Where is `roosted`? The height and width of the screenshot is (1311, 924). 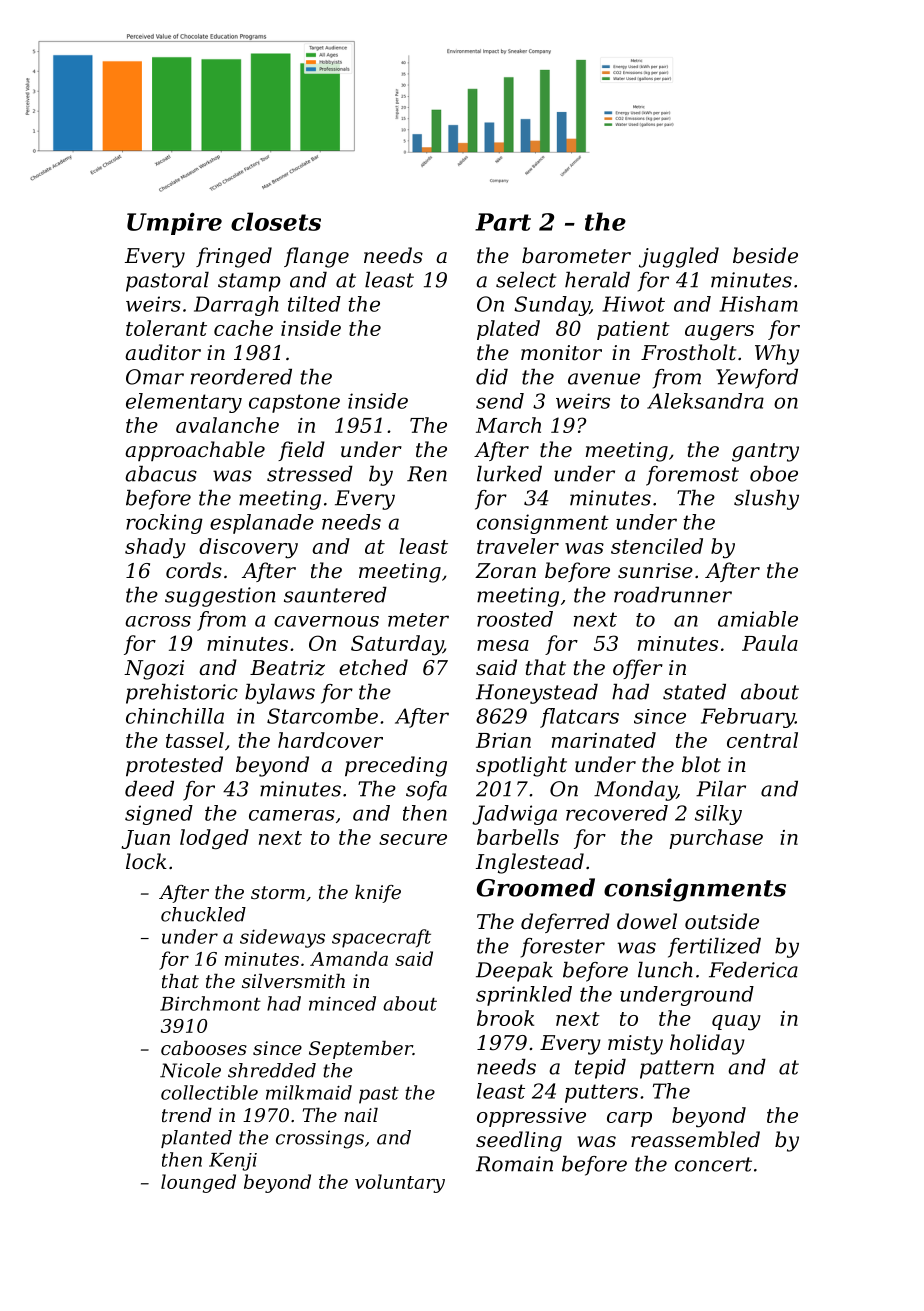 roosted is located at coordinates (515, 619).
